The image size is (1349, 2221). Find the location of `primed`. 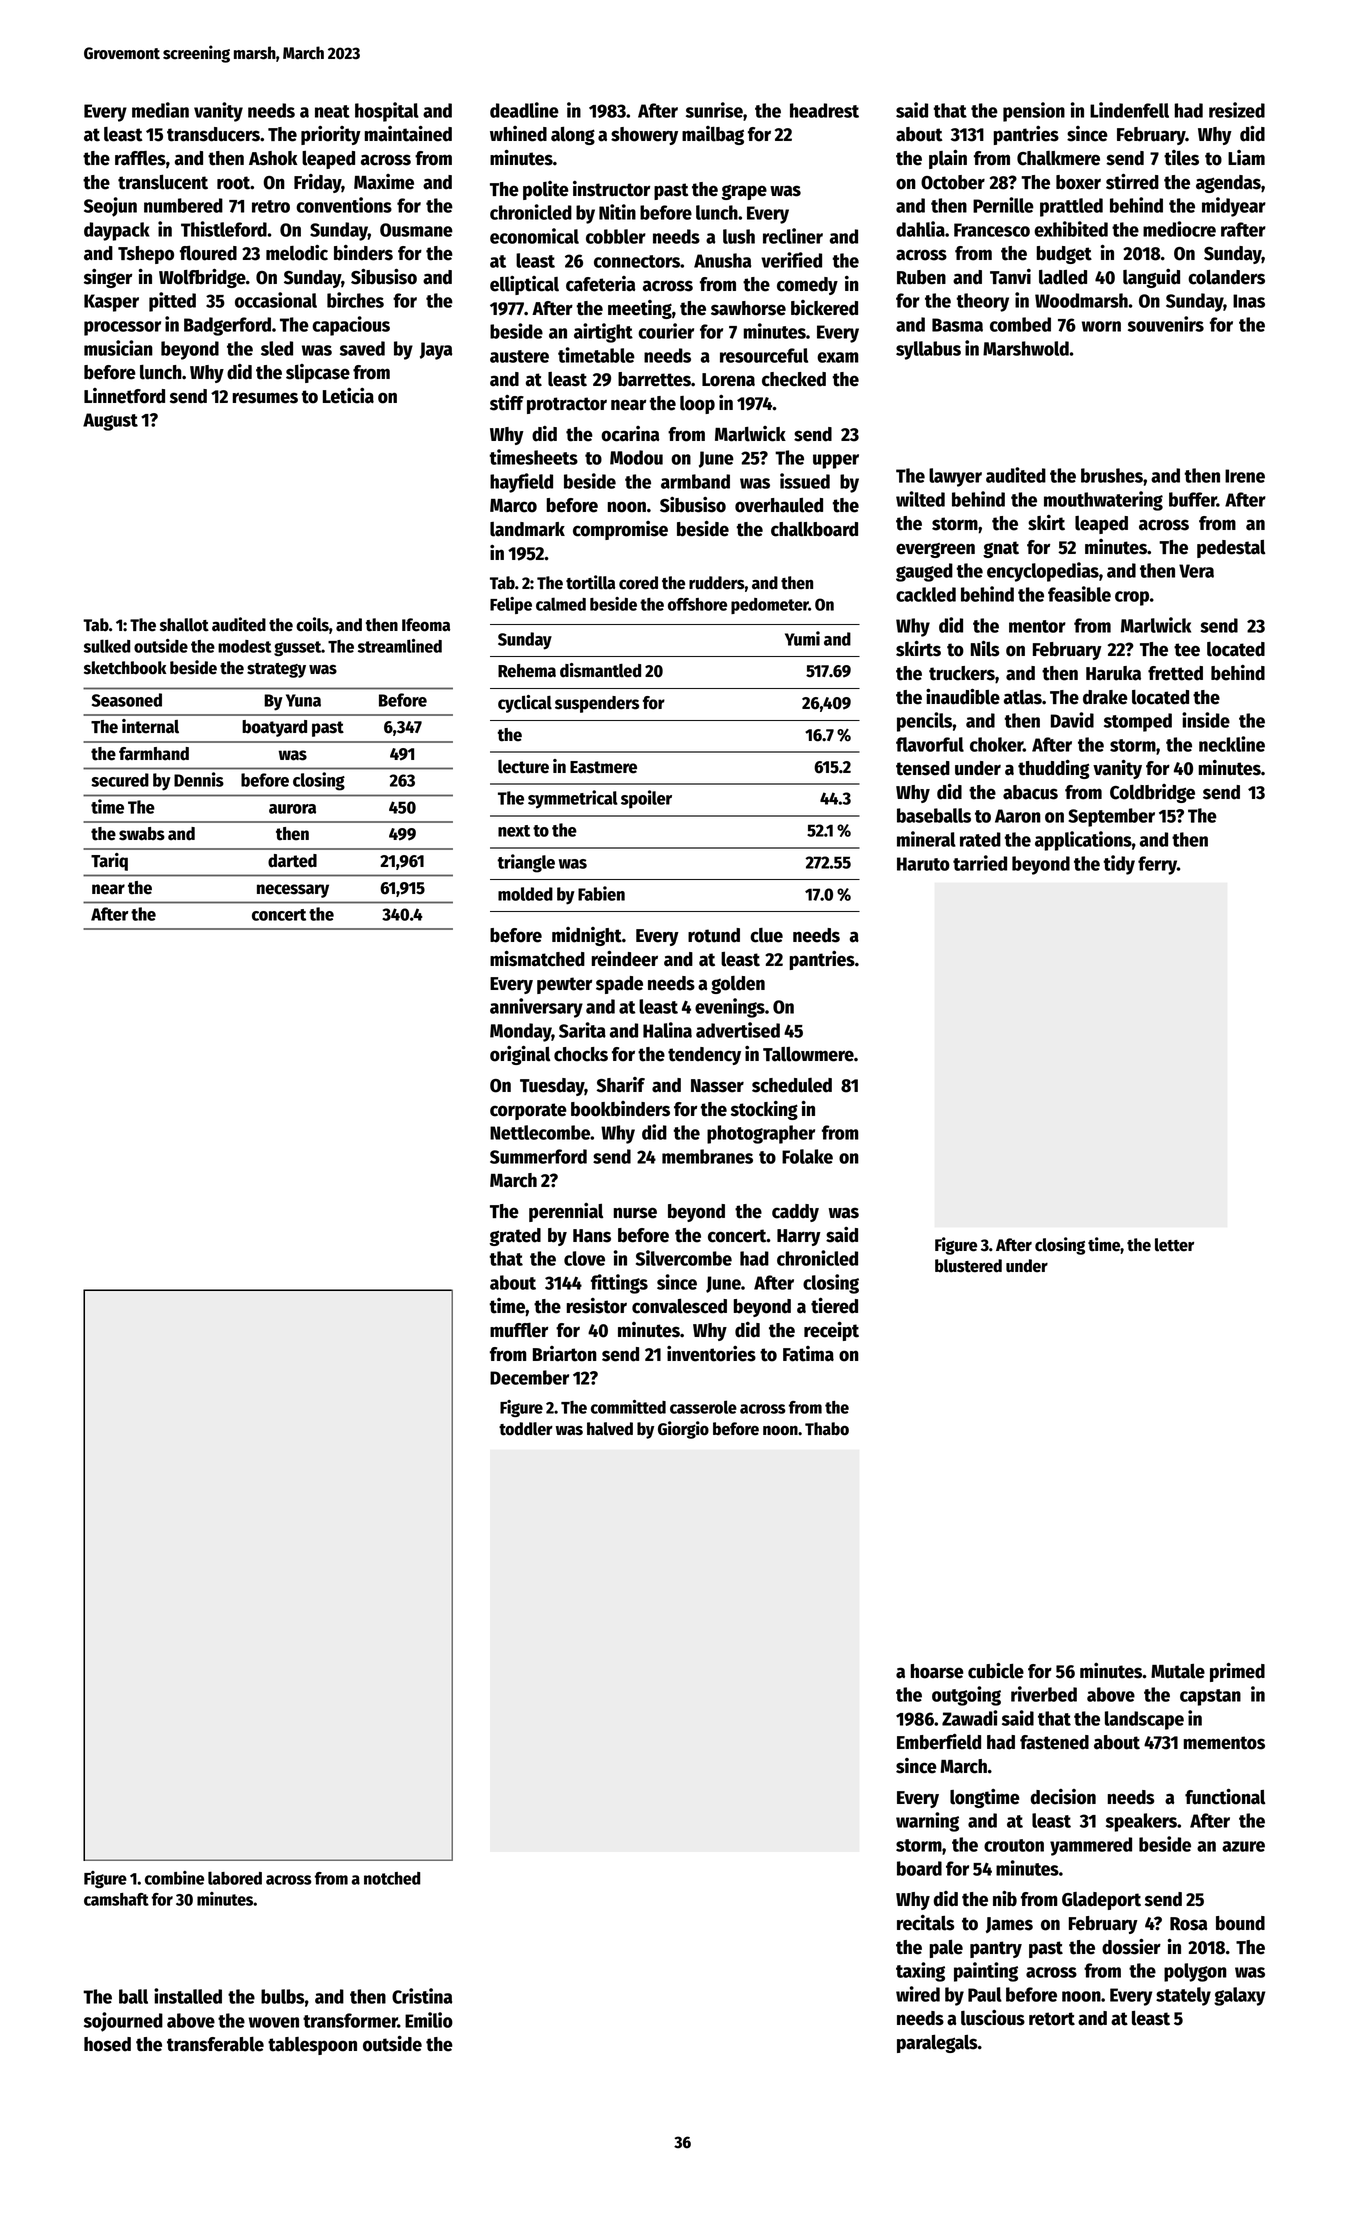

primed is located at coordinates (1237, 1672).
